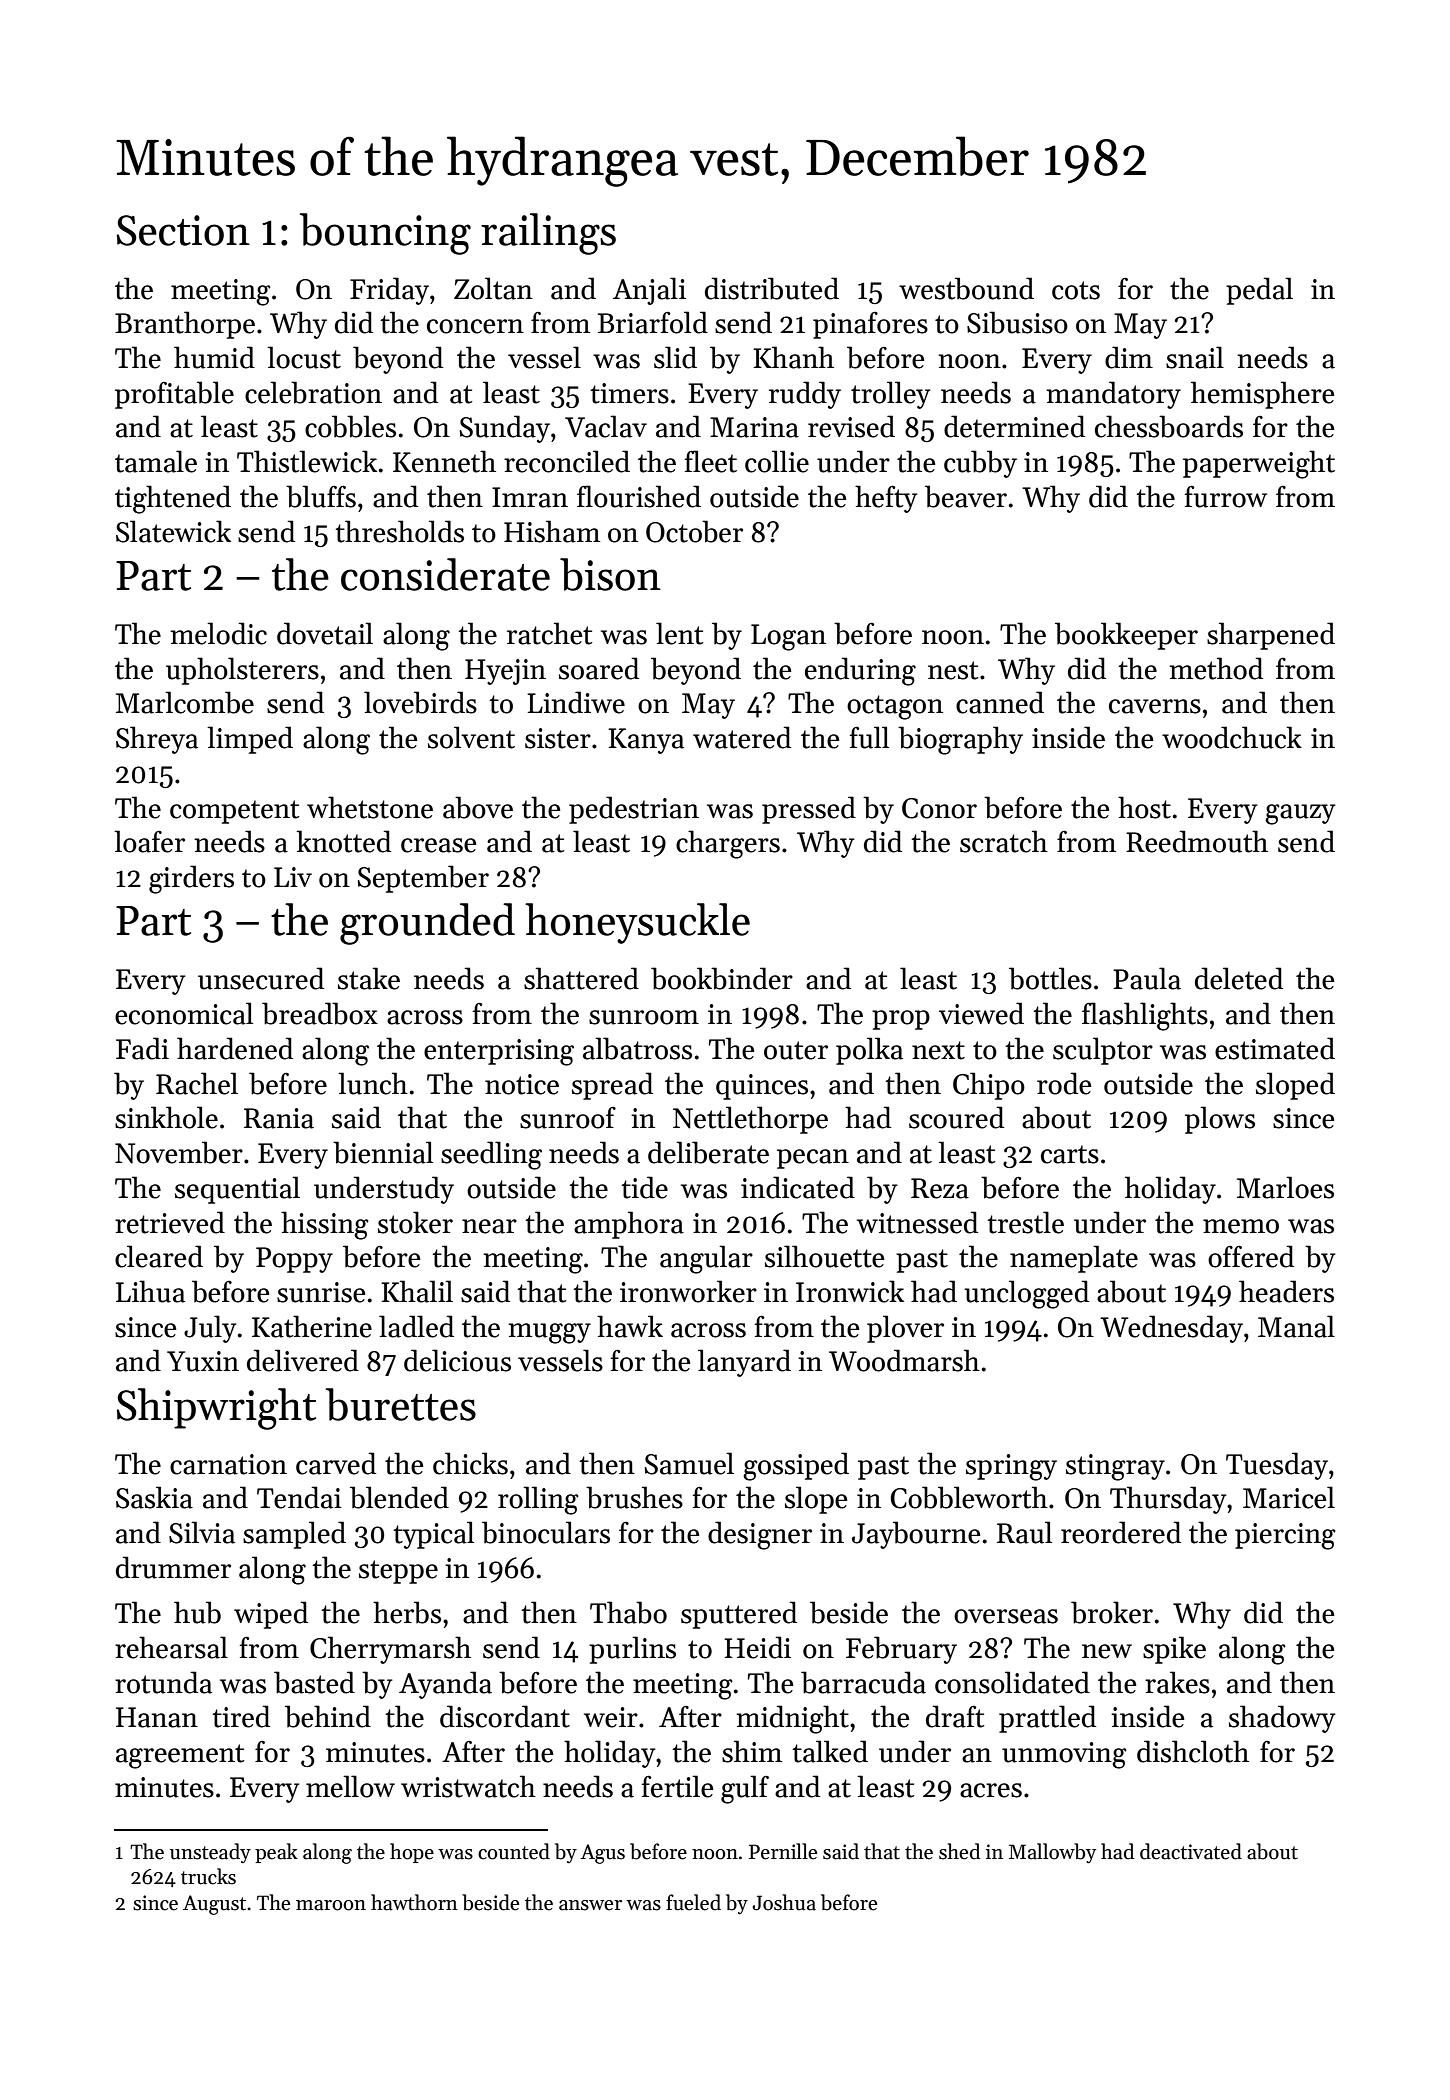  Describe the element at coordinates (869, 737) in the image. I see `full` at that location.
